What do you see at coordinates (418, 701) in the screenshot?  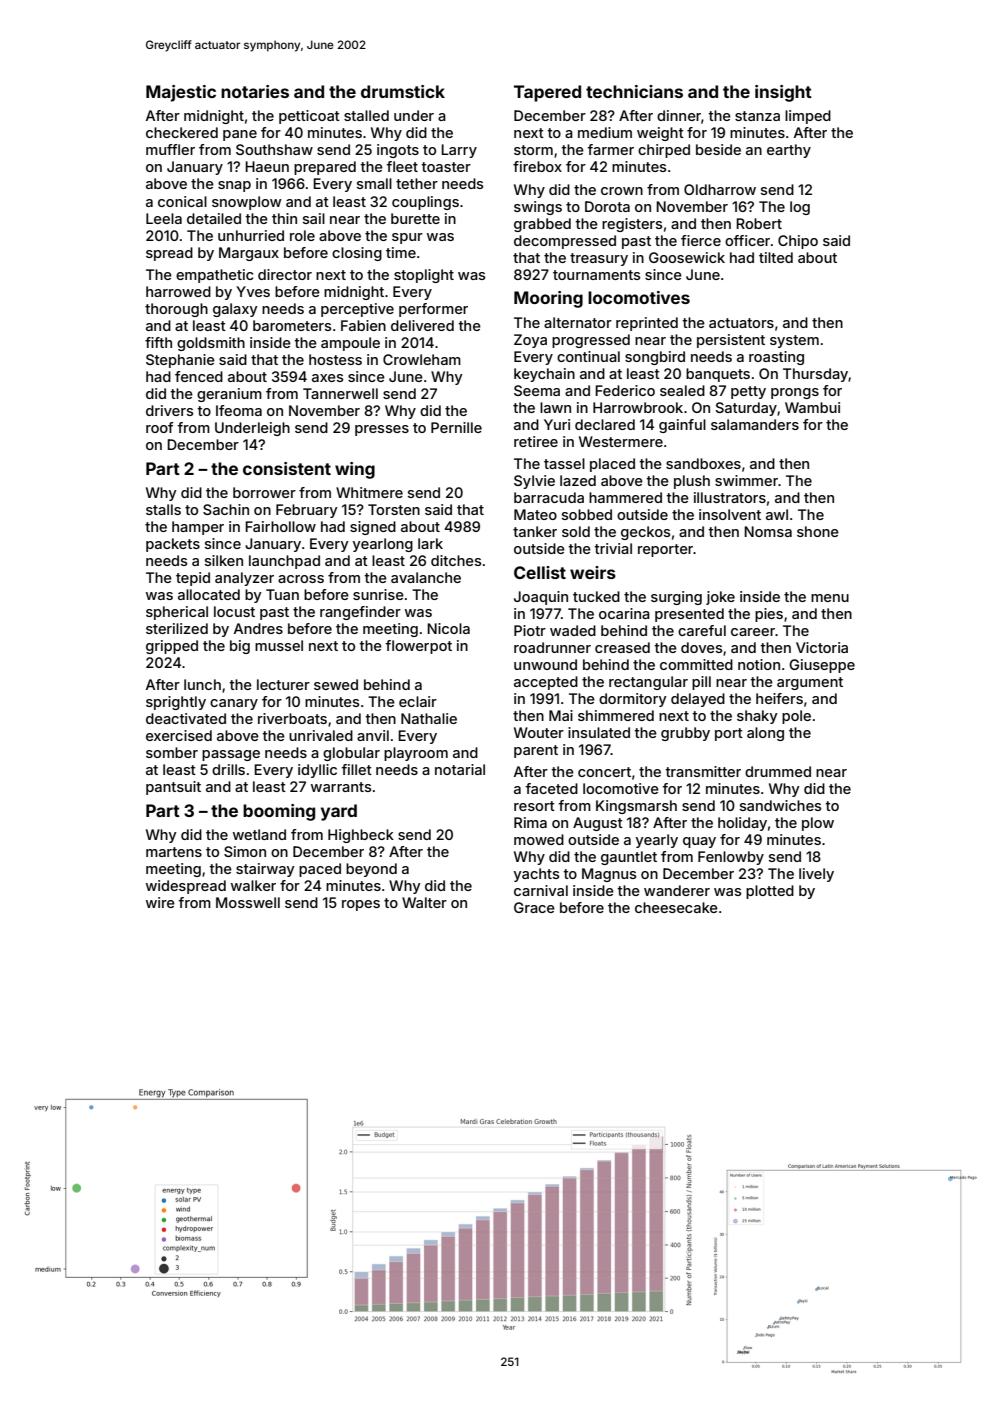 I see `eclair` at bounding box center [418, 701].
